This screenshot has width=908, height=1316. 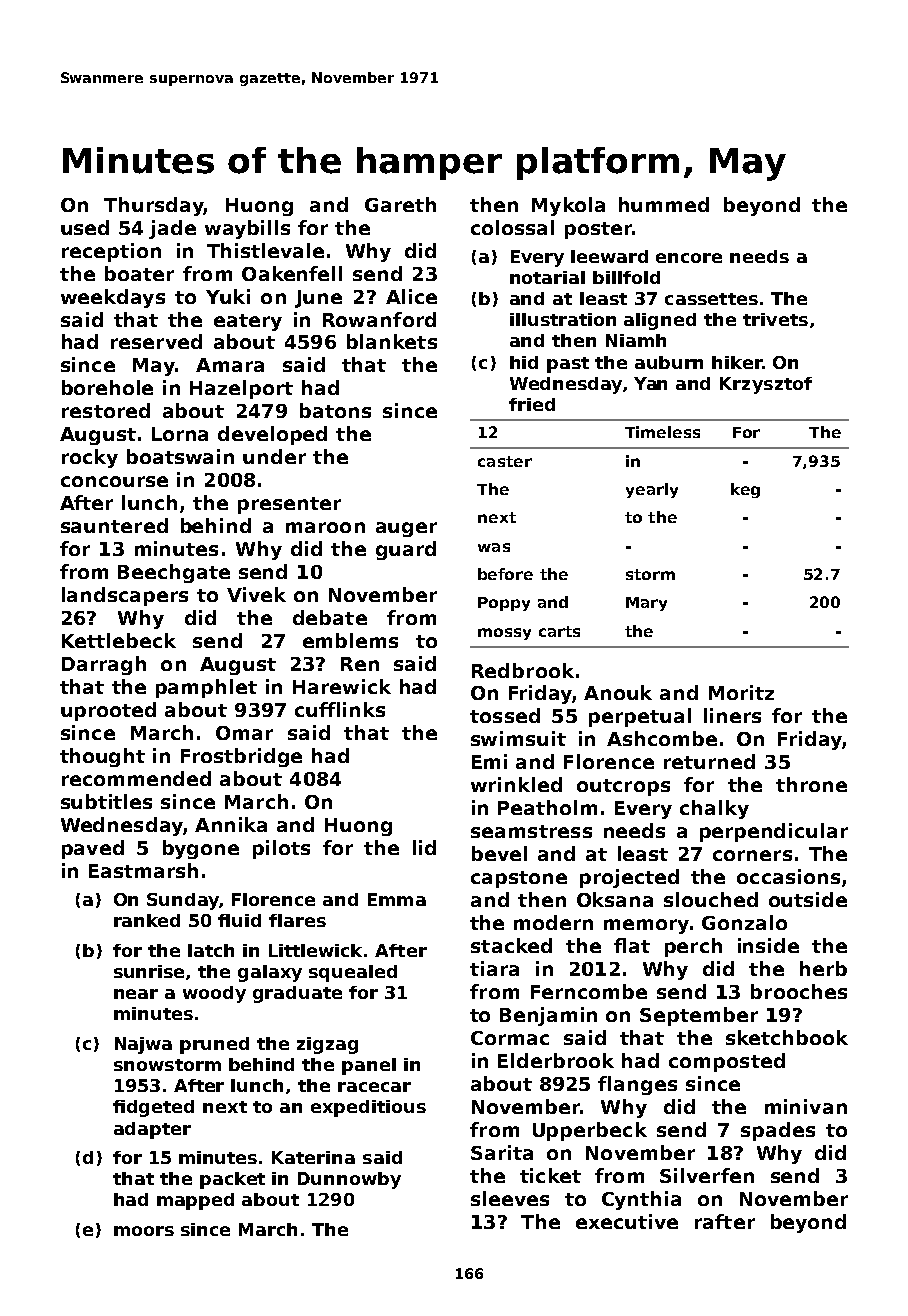 I want to click on brooches, so click(x=799, y=991).
